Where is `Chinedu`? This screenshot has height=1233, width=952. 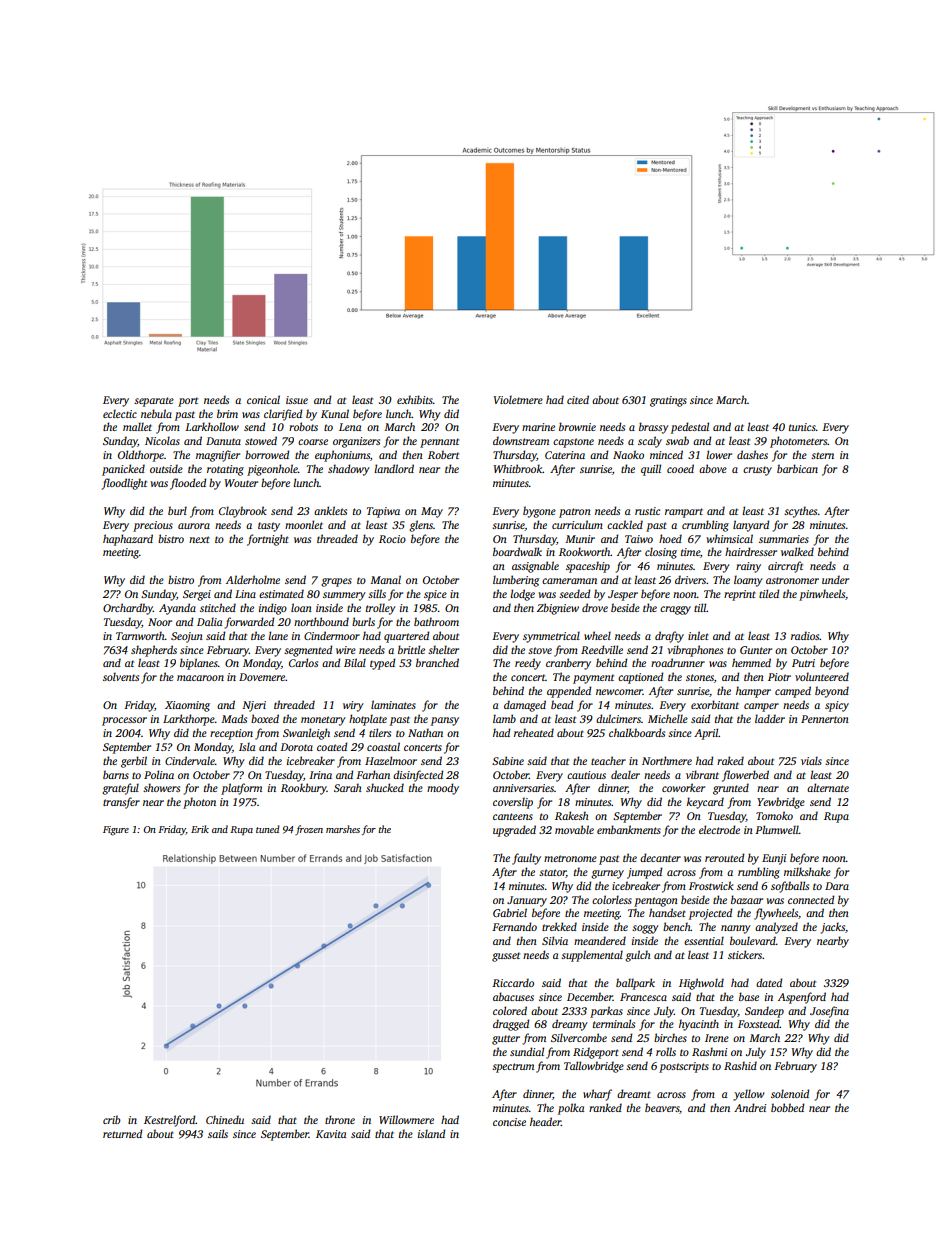 Chinedu is located at coordinates (225, 1119).
